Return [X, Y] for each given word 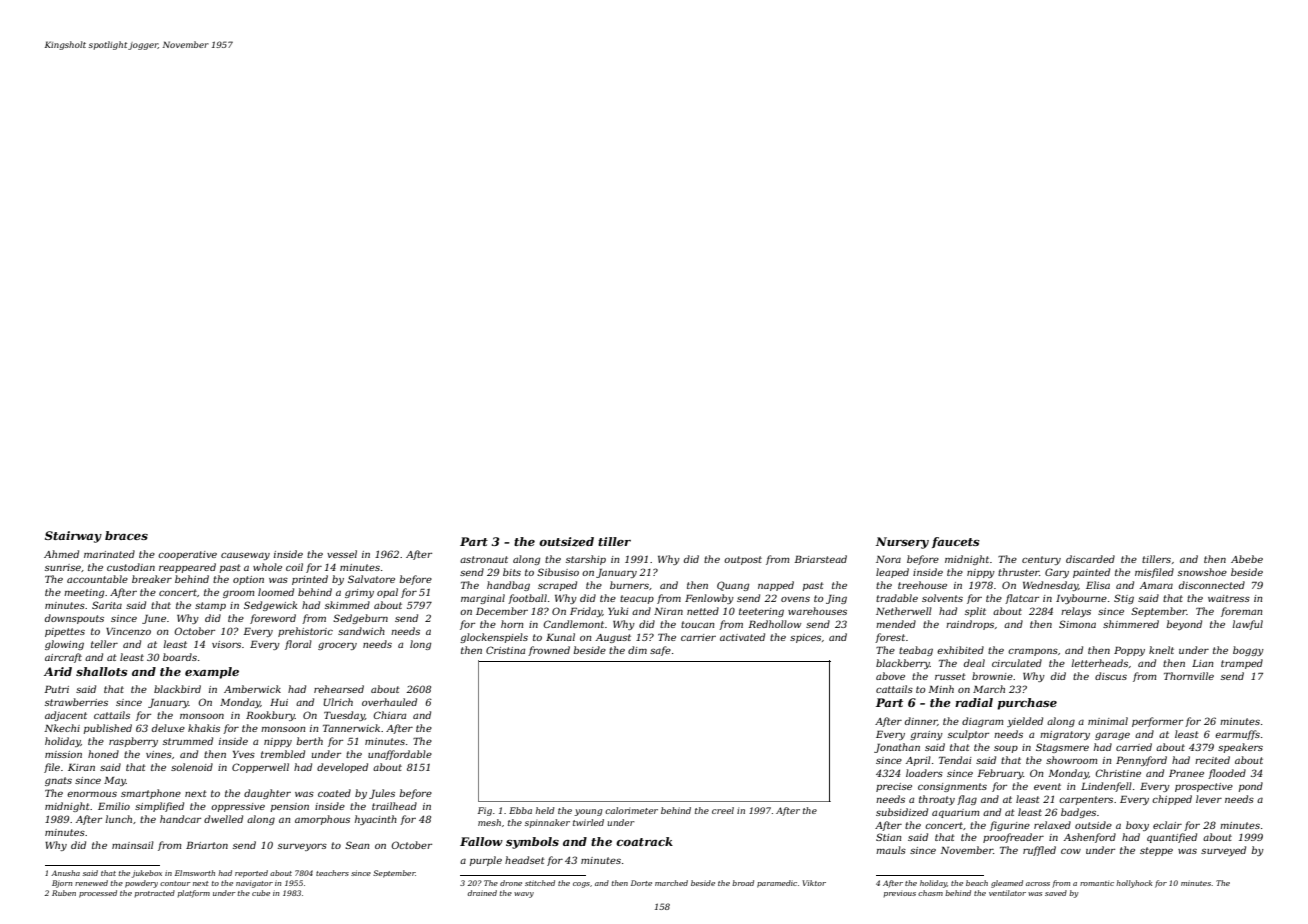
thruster [1019, 572]
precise [894, 787]
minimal [1108, 721]
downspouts [74, 619]
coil [294, 567]
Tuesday [344, 716]
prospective [1204, 787]
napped [776, 586]
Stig [1124, 599]
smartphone [151, 794]
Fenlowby [709, 599]
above [890, 676]
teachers [332, 873]
